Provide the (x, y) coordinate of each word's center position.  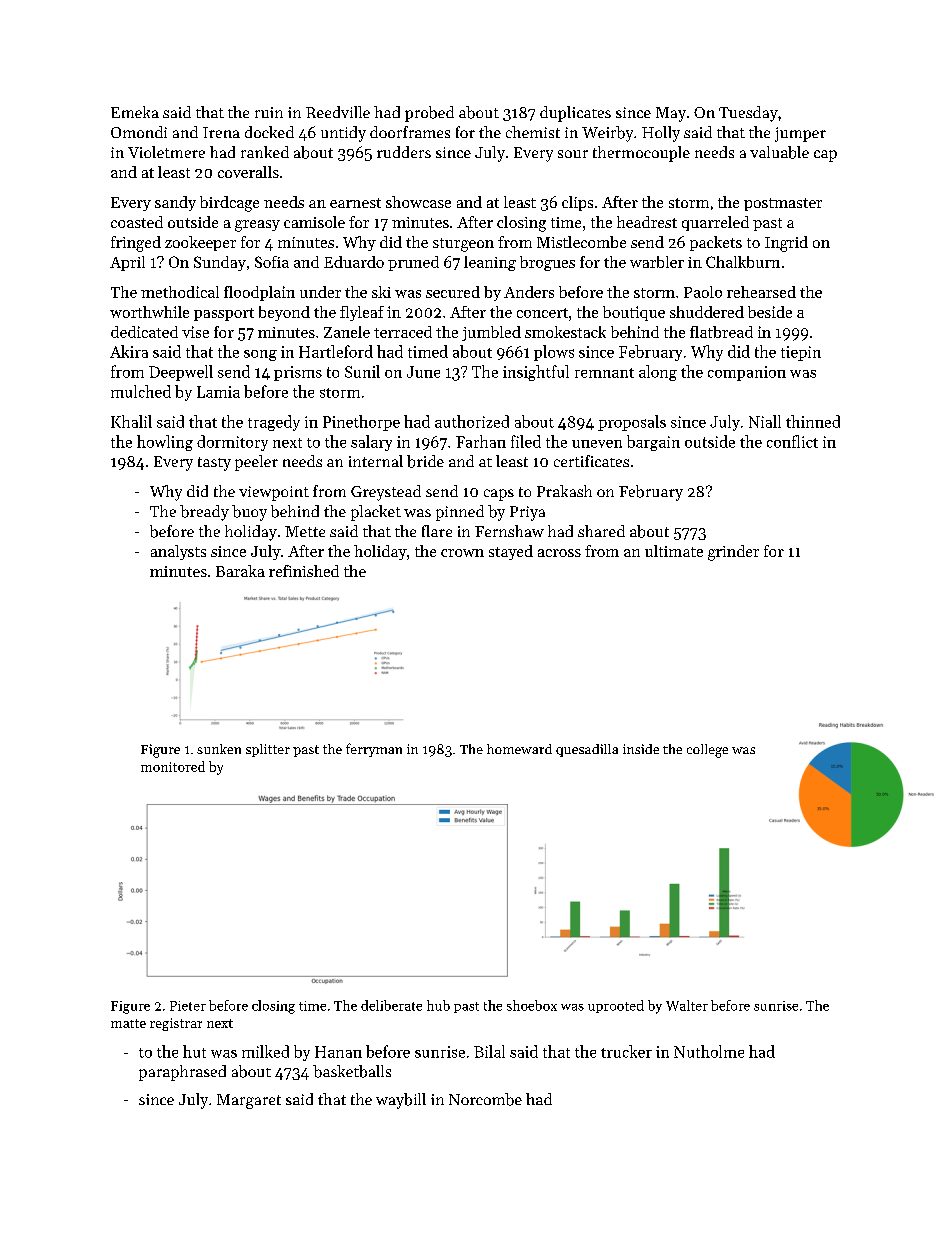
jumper (800, 134)
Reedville (338, 112)
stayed (511, 552)
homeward (519, 749)
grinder (733, 553)
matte (128, 1023)
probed (429, 114)
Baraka (240, 571)
